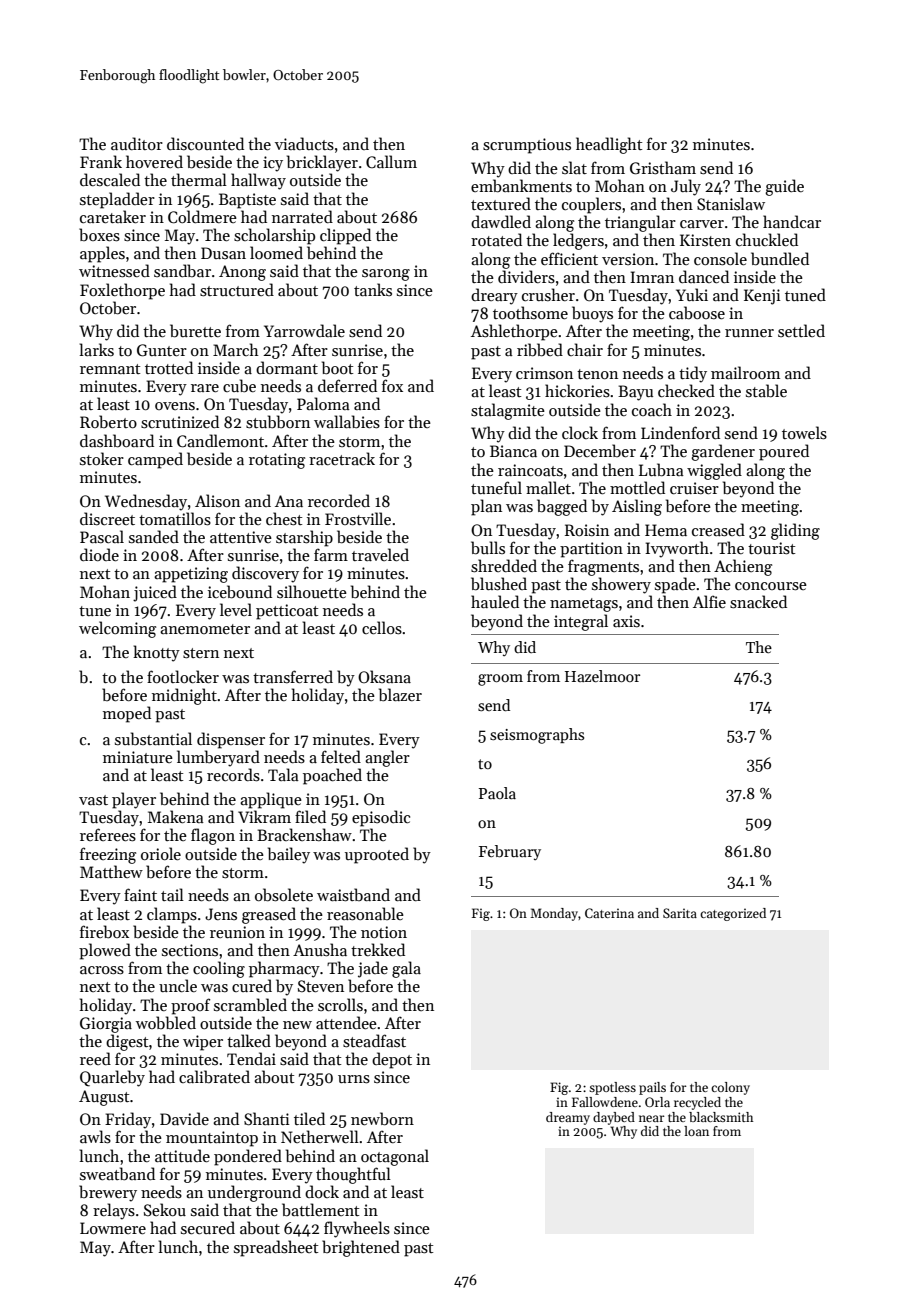 This page has width=908, height=1316. What do you see at coordinates (201, 653) in the page?
I see `stern` at bounding box center [201, 653].
